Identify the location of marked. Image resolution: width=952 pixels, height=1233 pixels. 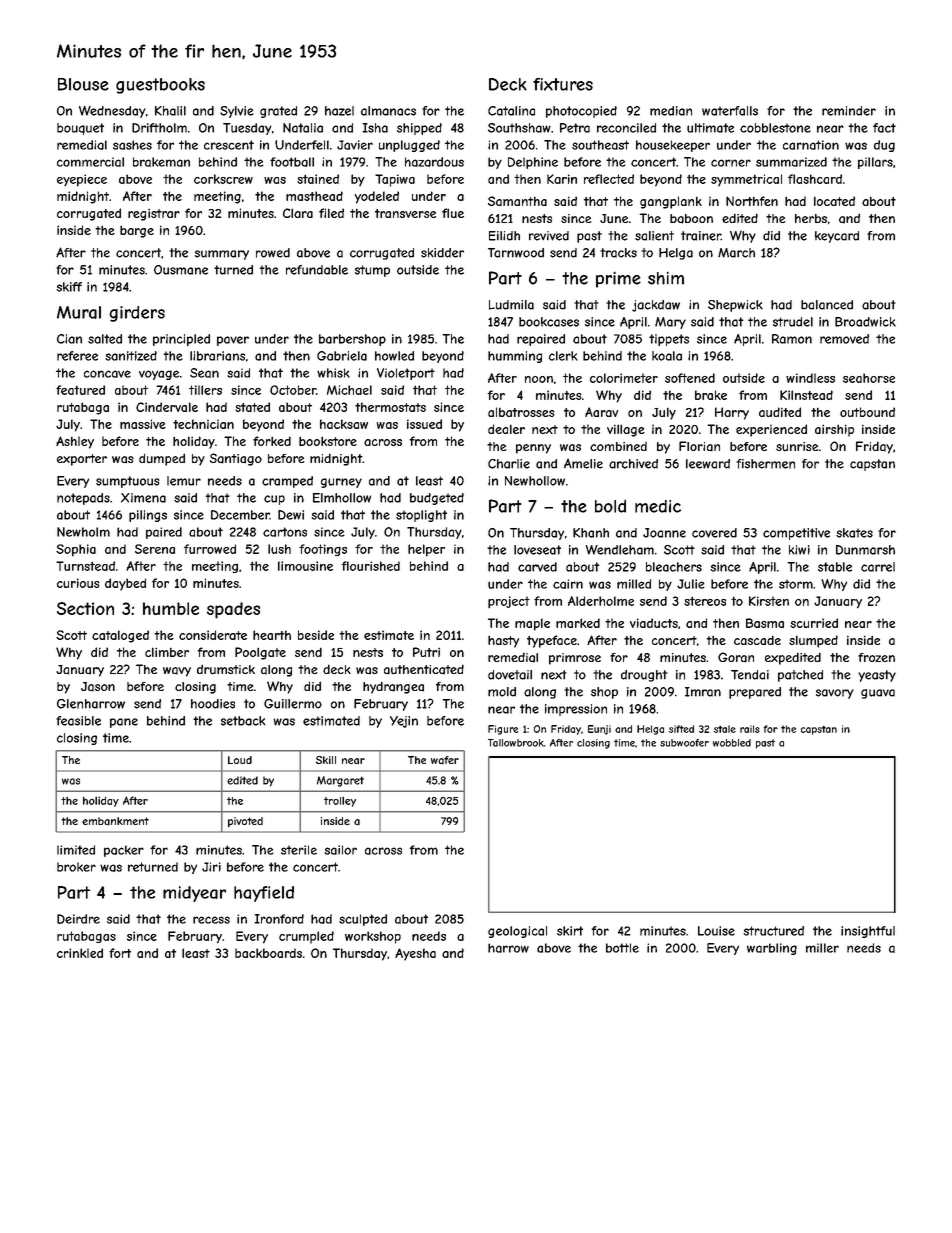
(578, 623).
